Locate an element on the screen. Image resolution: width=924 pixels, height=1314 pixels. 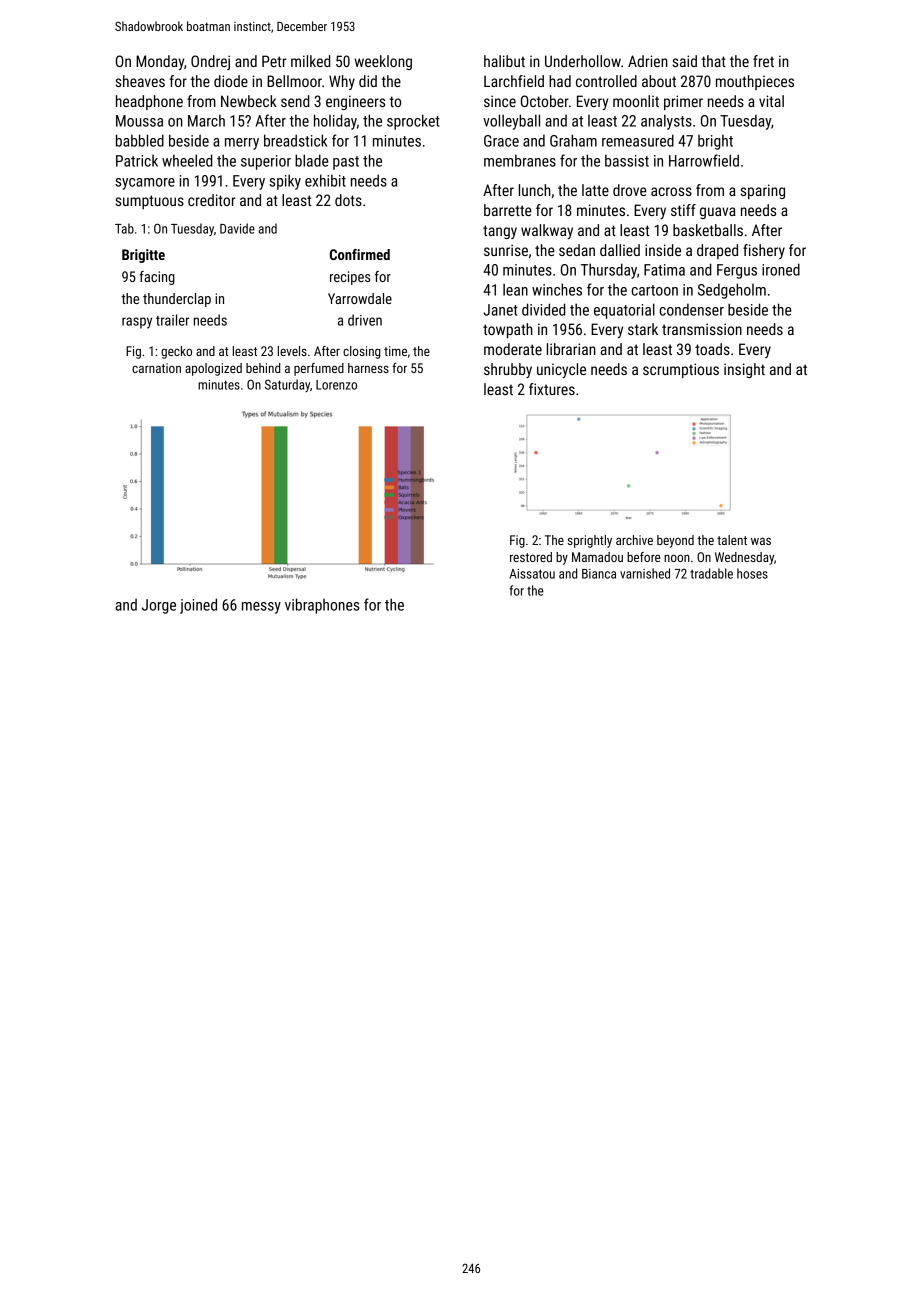
closing is located at coordinates (362, 352).
